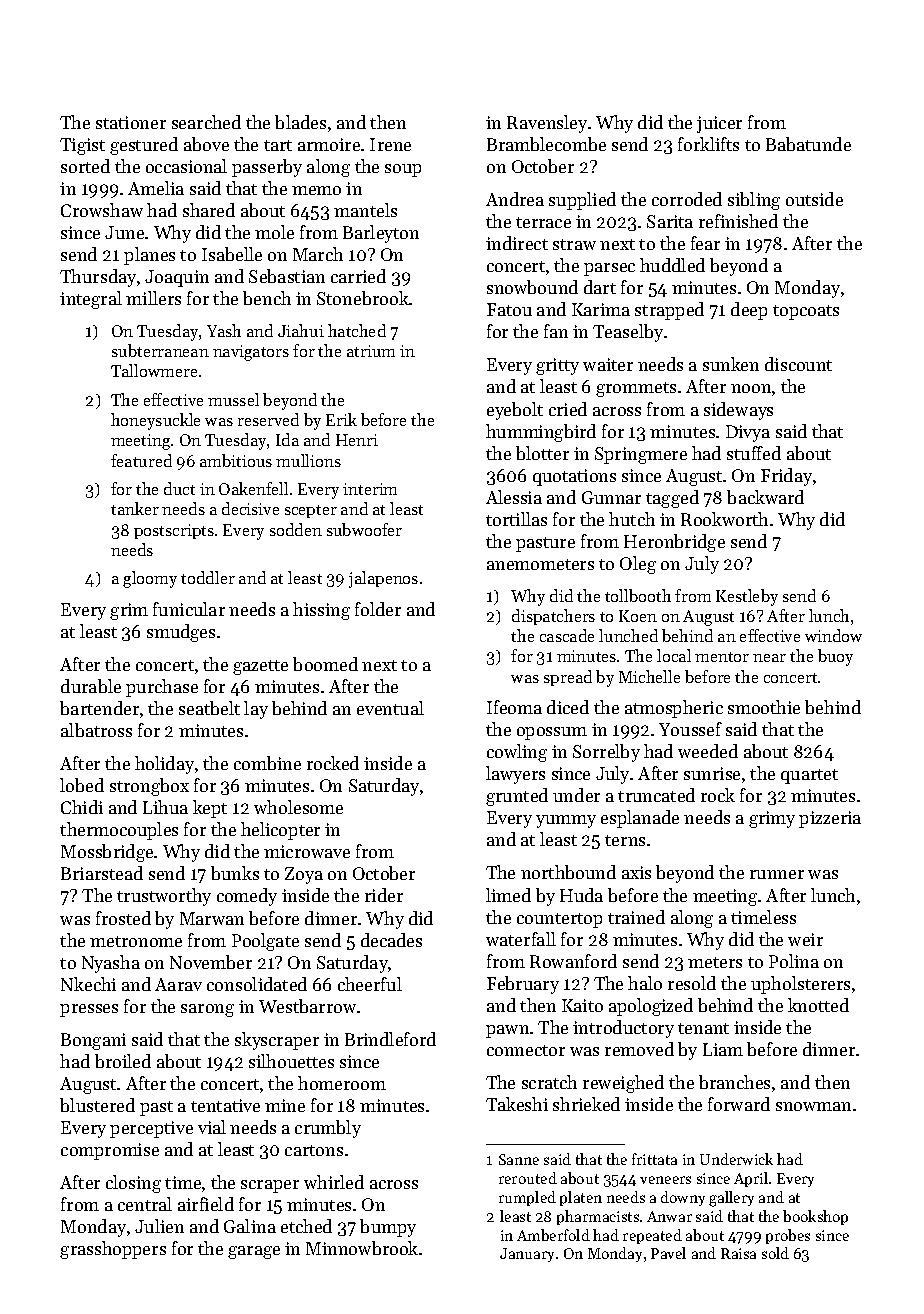  I want to click on Minnowbrook, so click(362, 1248).
